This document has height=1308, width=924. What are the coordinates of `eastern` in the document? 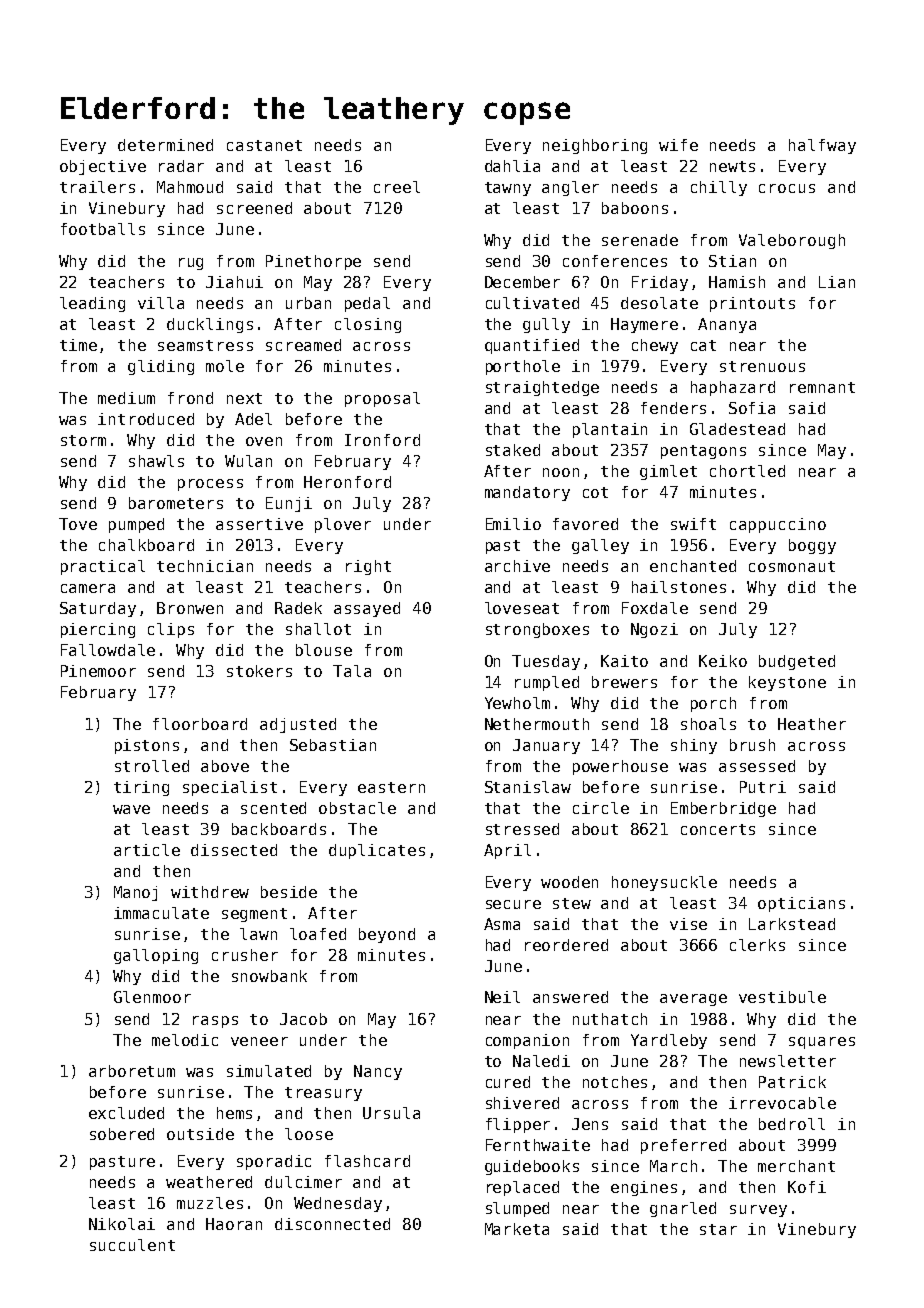 It's located at (391, 787).
